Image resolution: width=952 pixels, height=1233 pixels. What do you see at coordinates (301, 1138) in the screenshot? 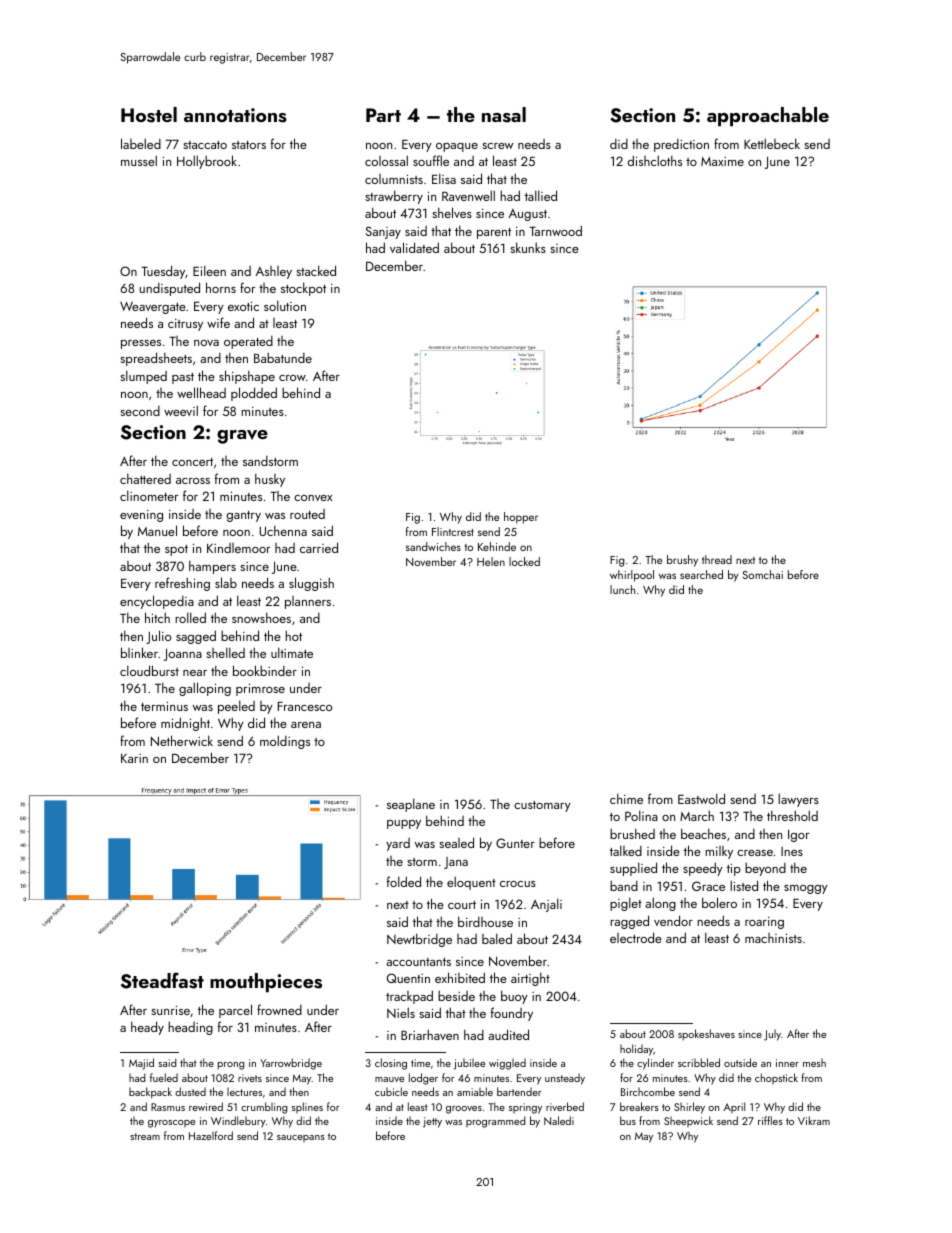
I see `saucepans` at bounding box center [301, 1138].
